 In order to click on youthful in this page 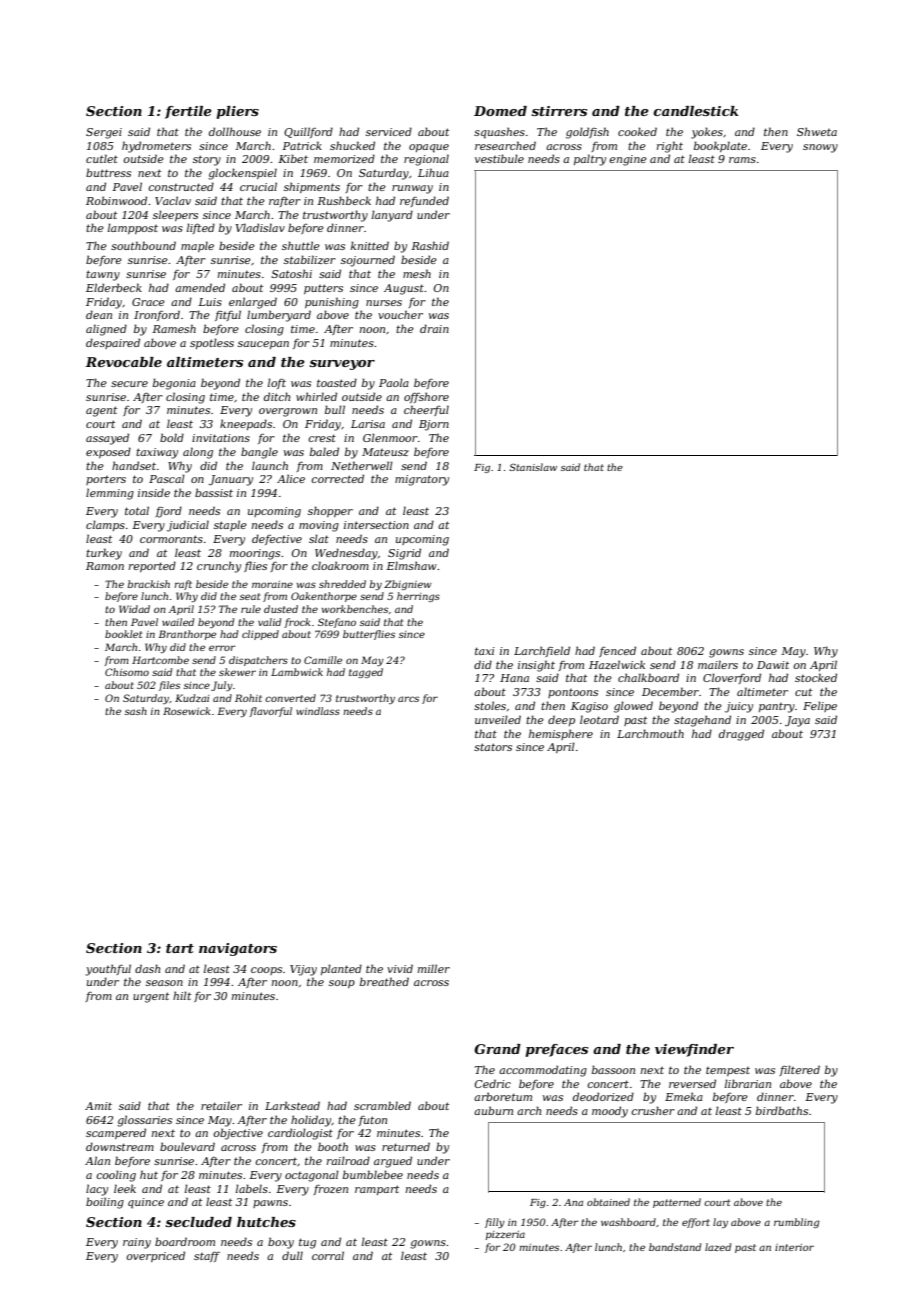, I will do `click(108, 970)`.
